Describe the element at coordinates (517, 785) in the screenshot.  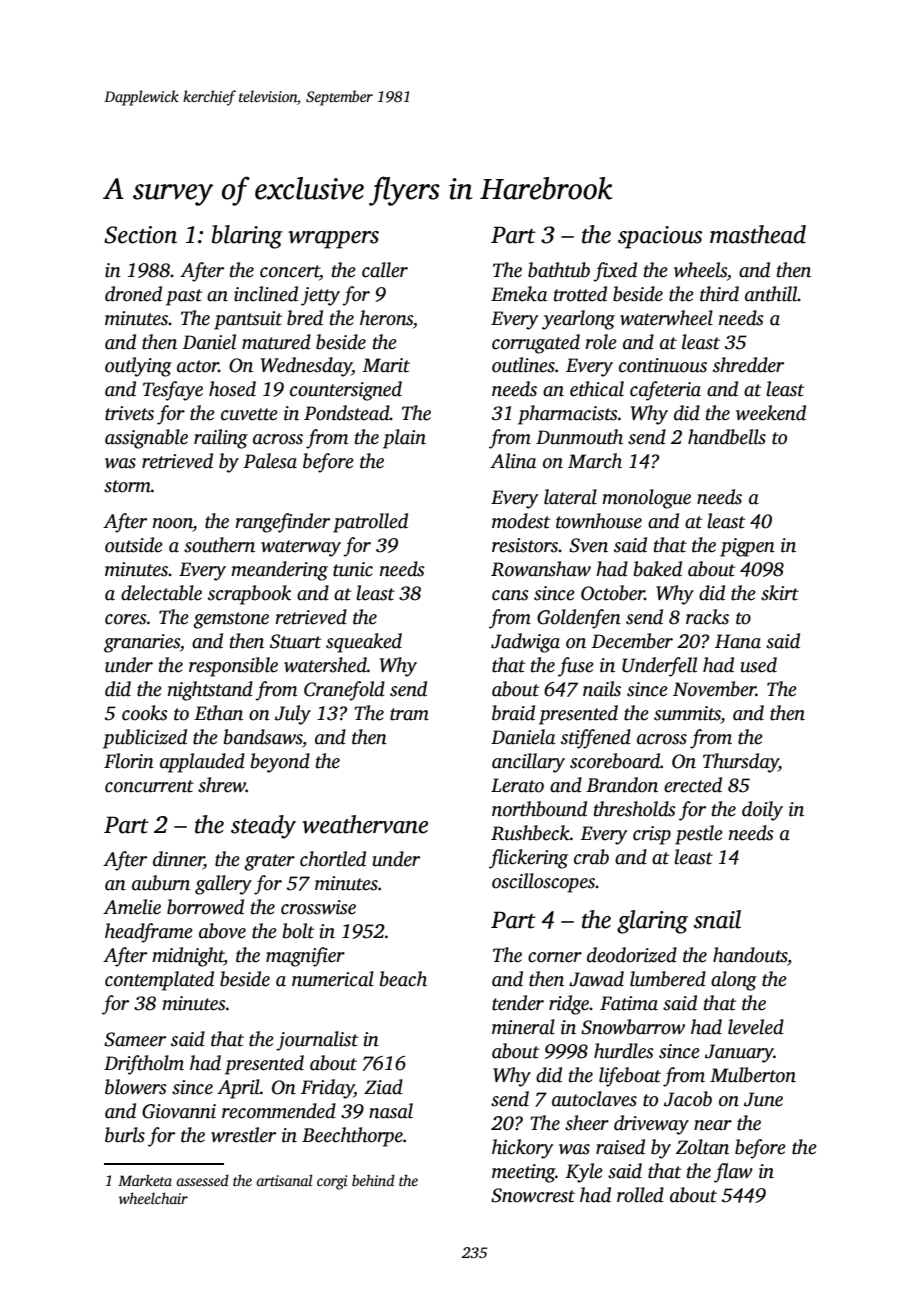
I see `Lerato` at that location.
